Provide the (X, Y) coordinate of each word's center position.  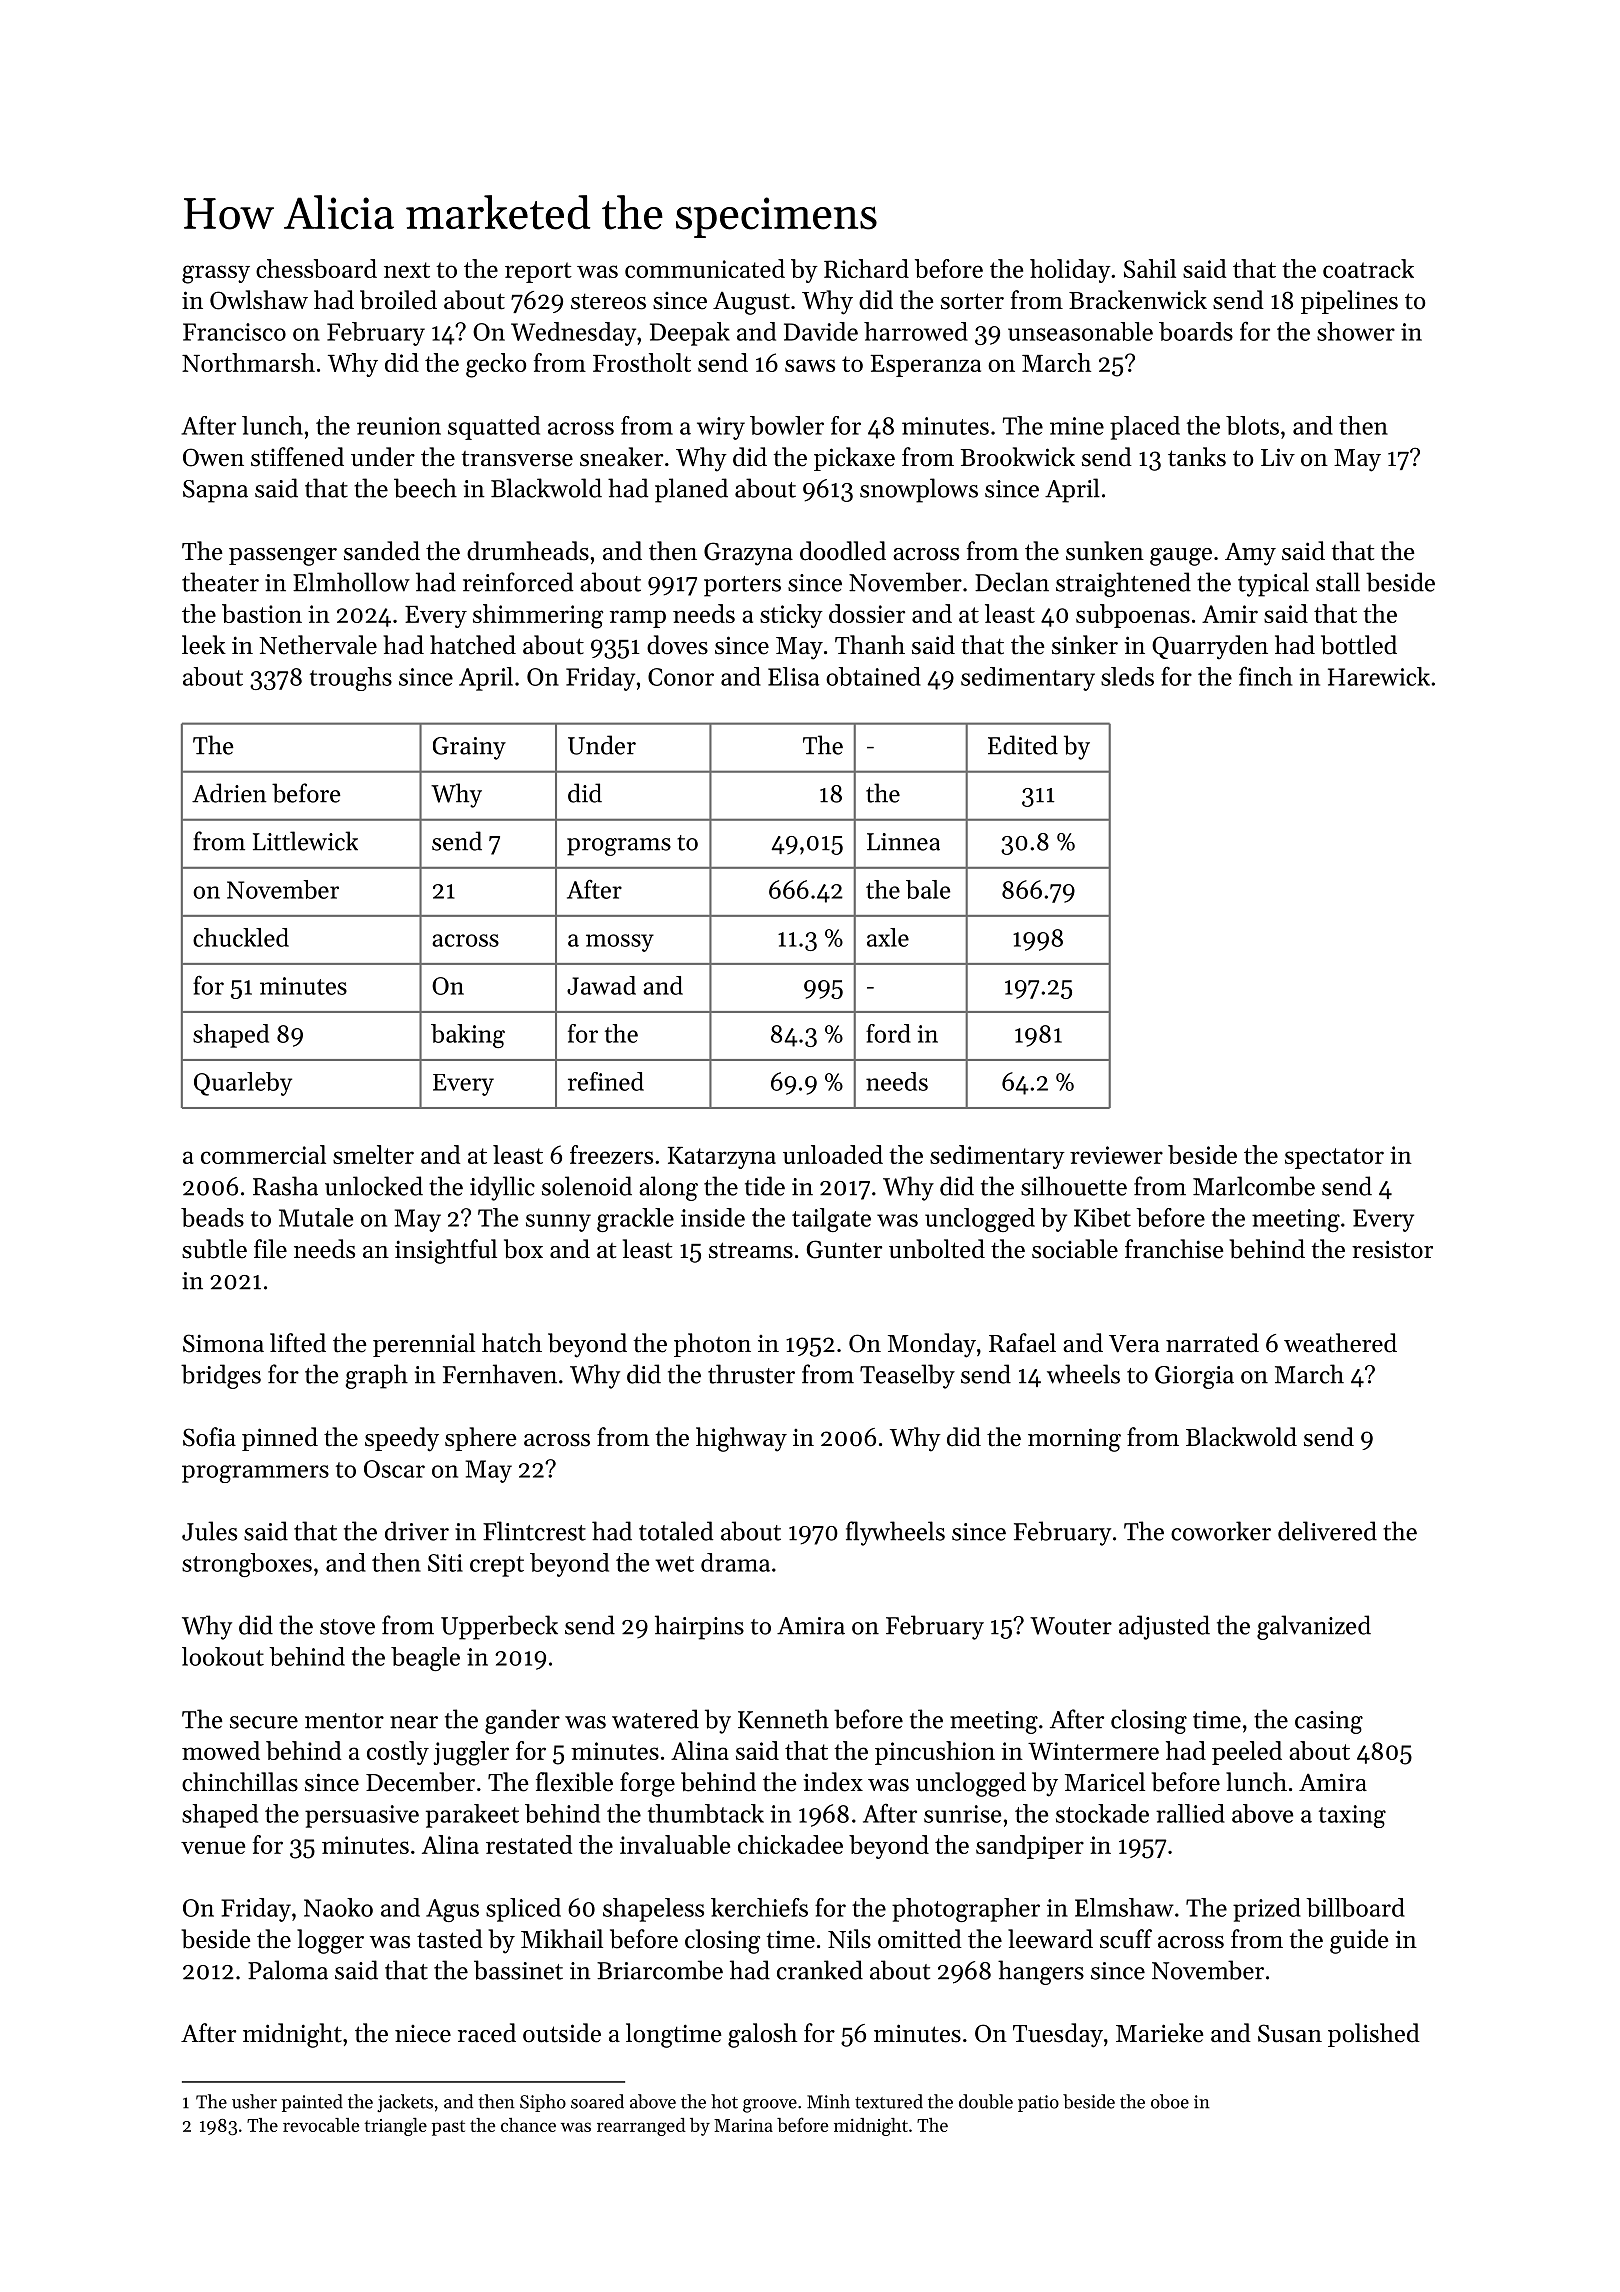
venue (213, 1847)
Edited (1023, 745)
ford (888, 1033)
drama (735, 1562)
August (751, 303)
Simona (223, 1343)
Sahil (1150, 268)
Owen (213, 457)
